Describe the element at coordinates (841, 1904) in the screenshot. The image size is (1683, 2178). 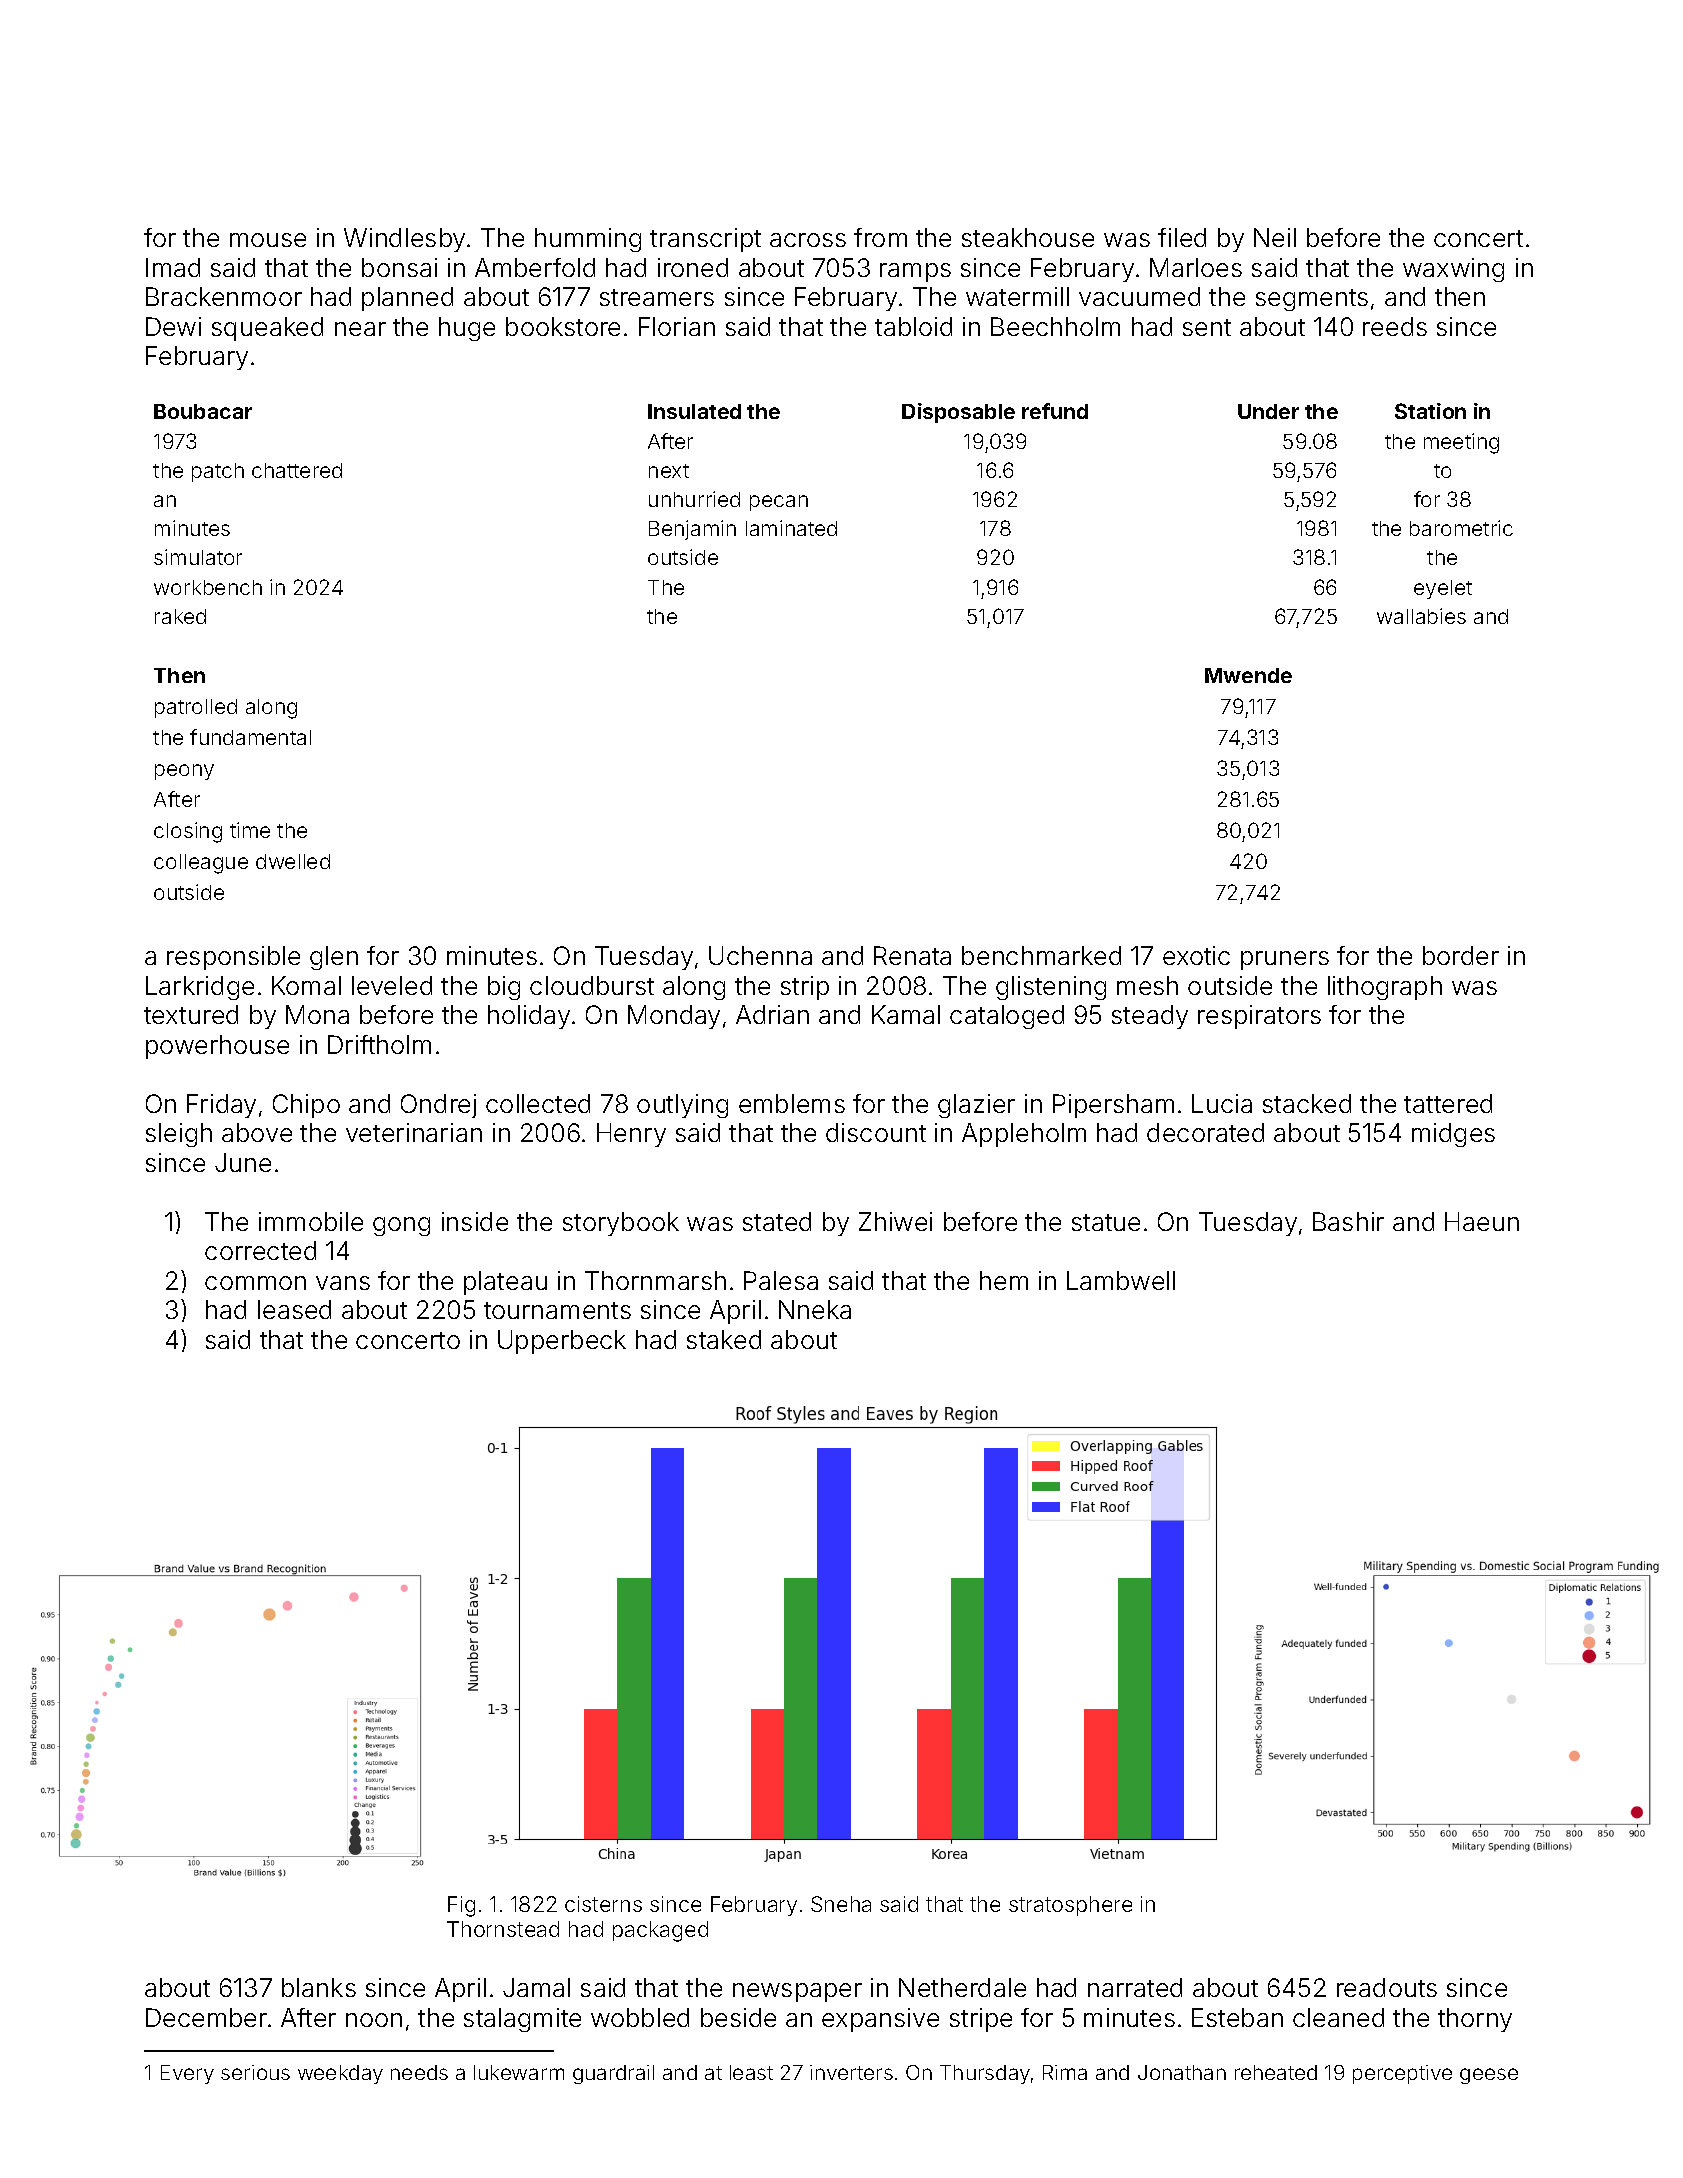
I see `Sneha` at that location.
